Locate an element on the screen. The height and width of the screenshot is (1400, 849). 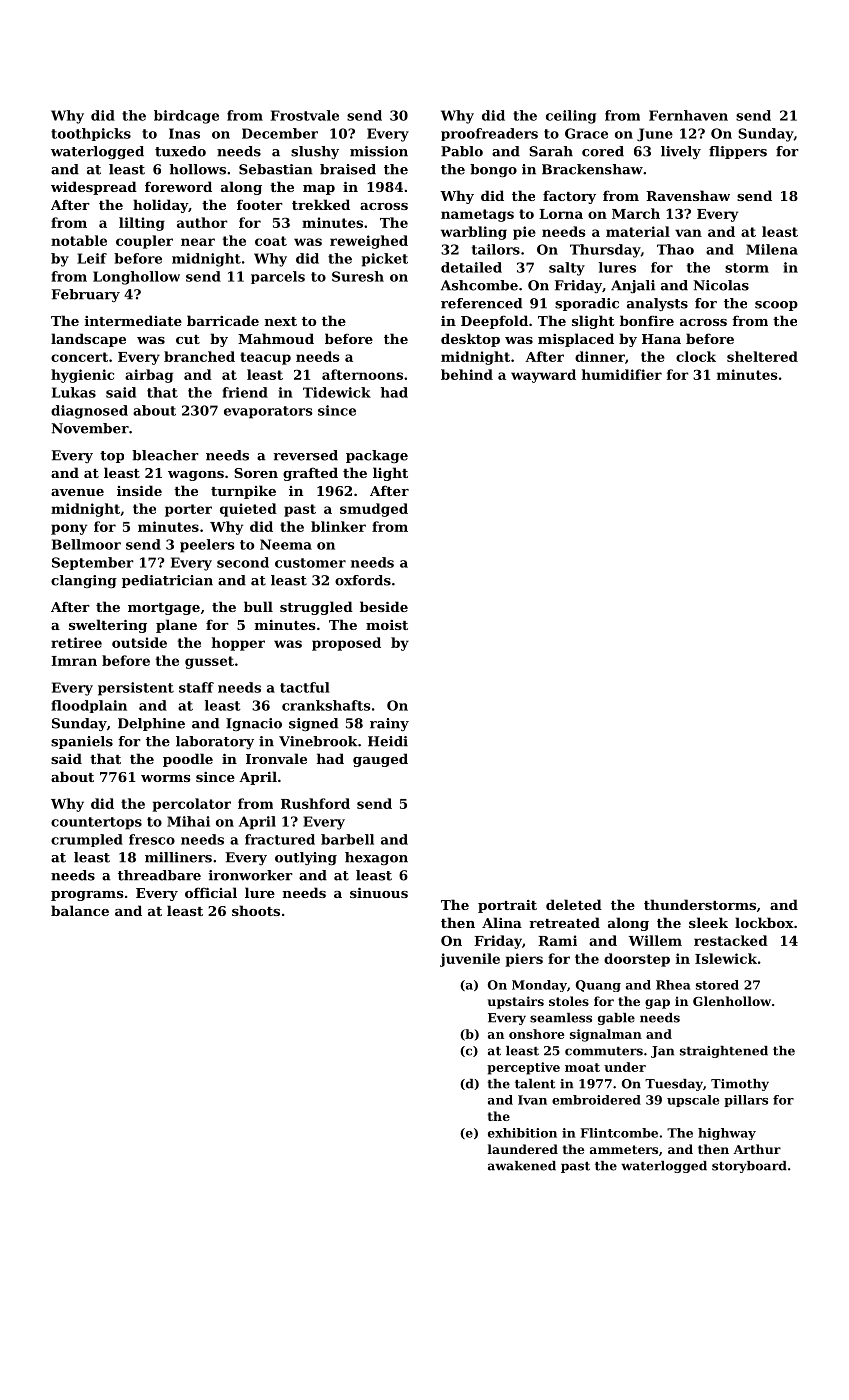
toothpicks is located at coordinates (91, 134).
